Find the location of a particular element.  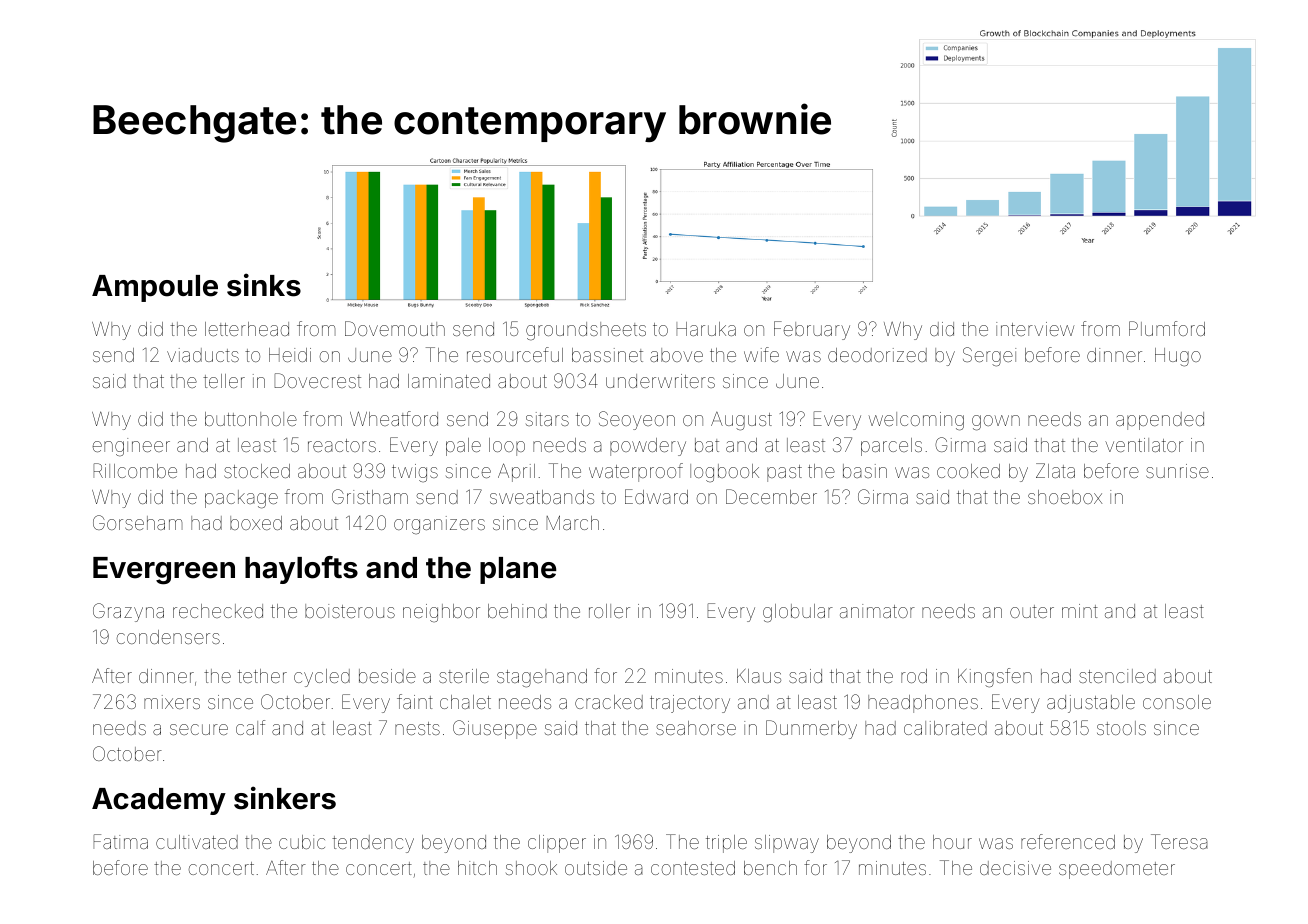

calf is located at coordinates (250, 727).
